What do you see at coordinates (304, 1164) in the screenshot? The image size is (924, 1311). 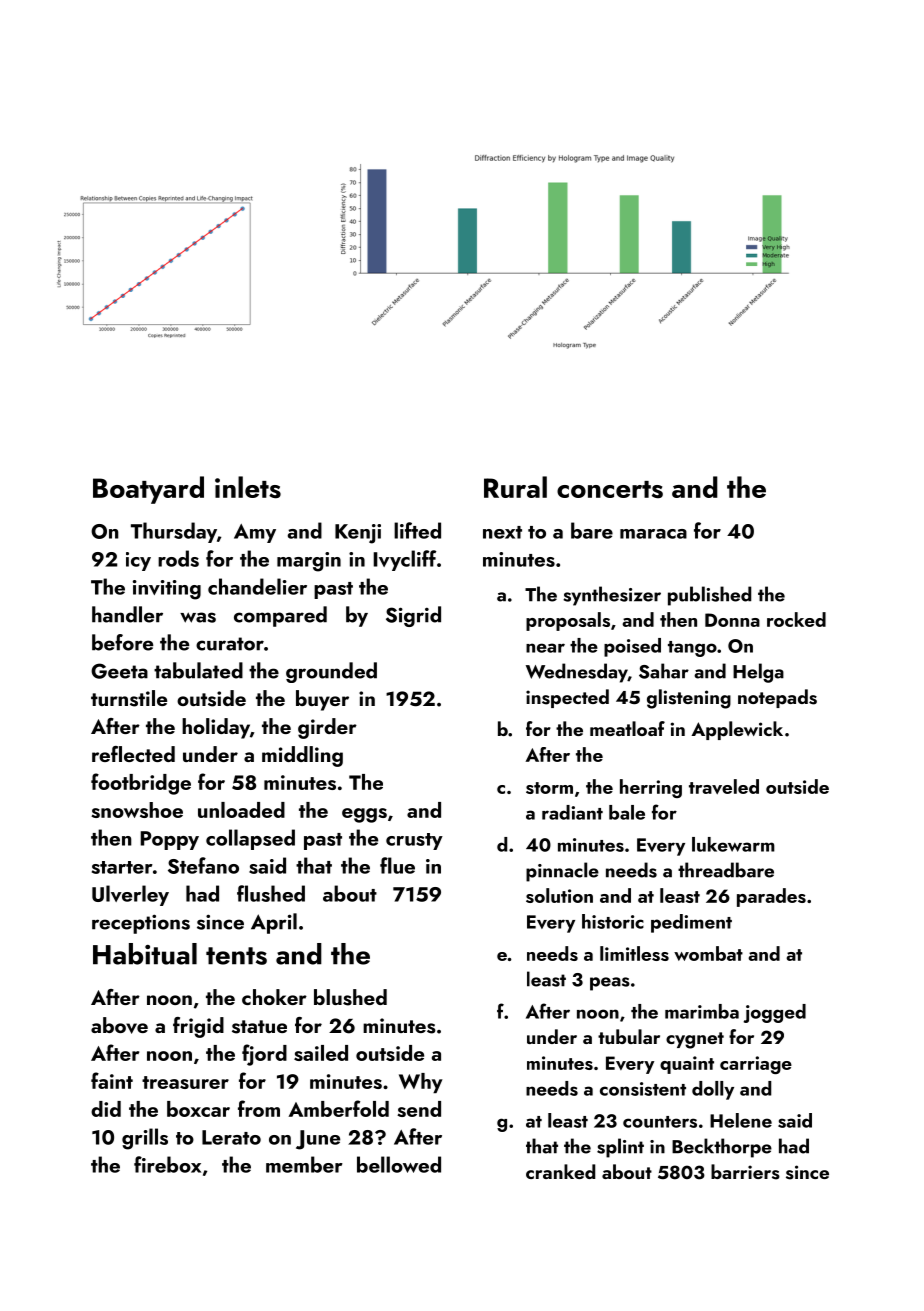 I see `member` at bounding box center [304, 1164].
